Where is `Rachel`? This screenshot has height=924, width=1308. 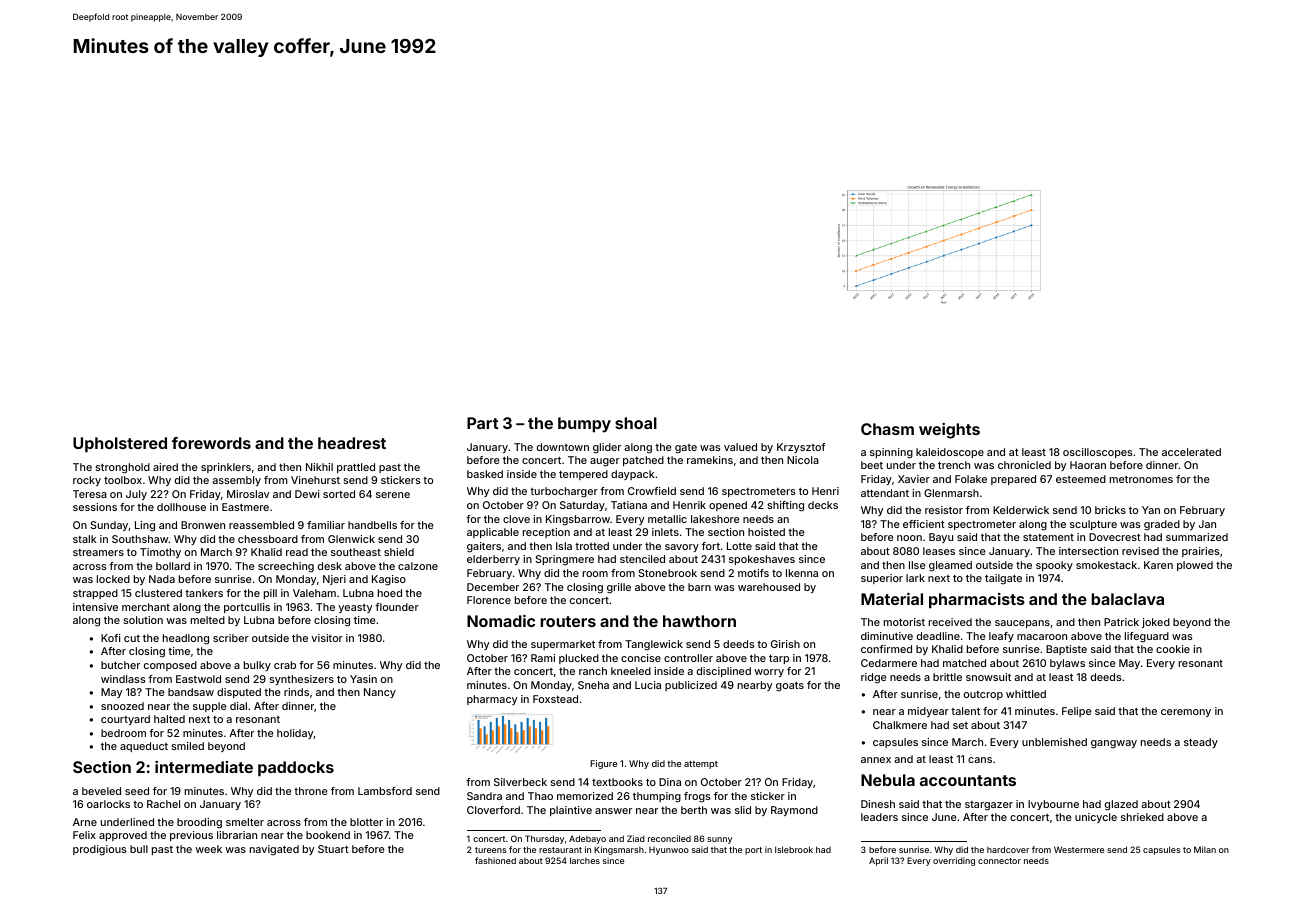
Rachel is located at coordinates (163, 804).
